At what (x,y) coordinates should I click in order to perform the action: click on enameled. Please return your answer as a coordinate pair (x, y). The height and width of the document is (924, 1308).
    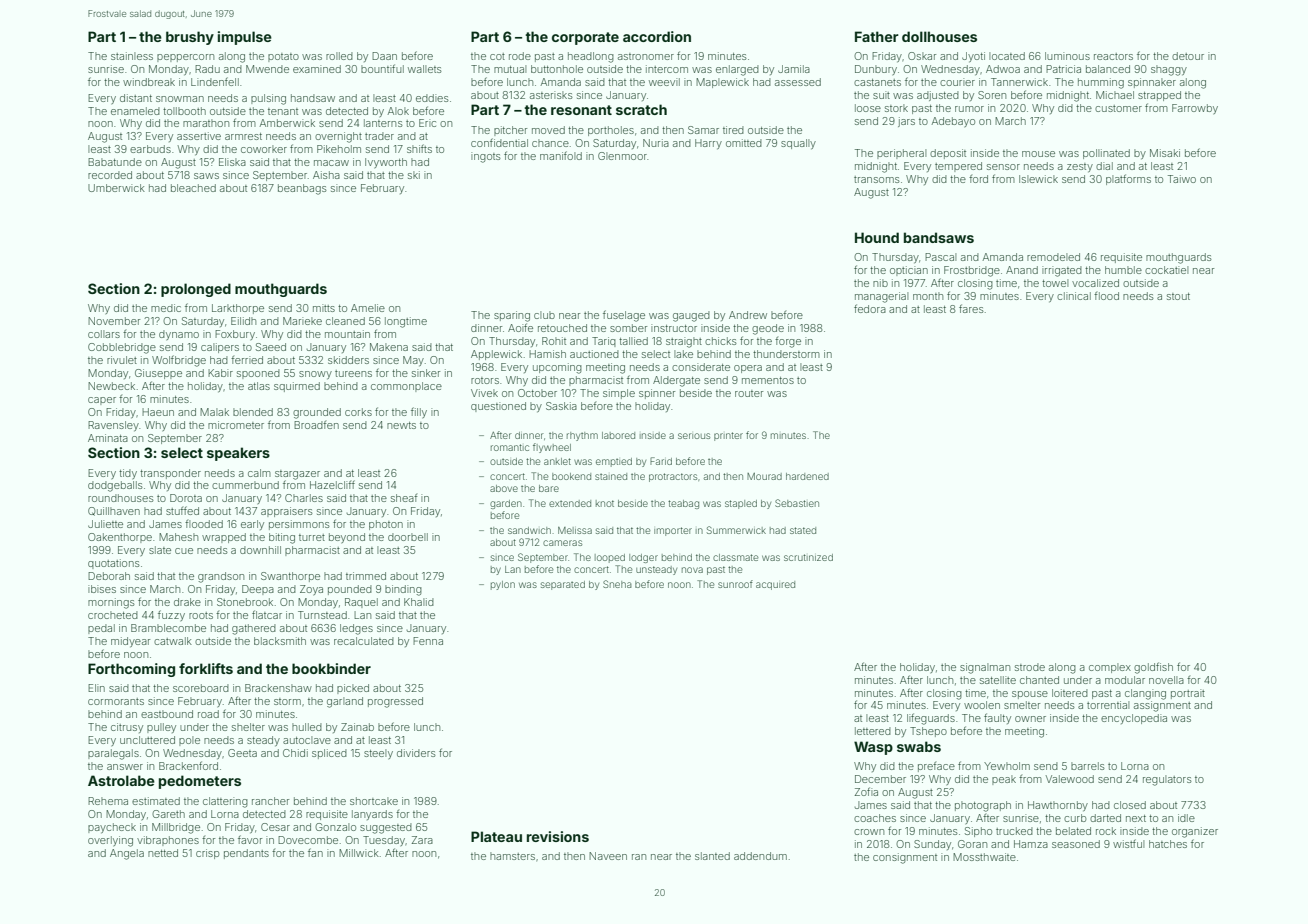
    Looking at the image, I should click on (135, 111).
